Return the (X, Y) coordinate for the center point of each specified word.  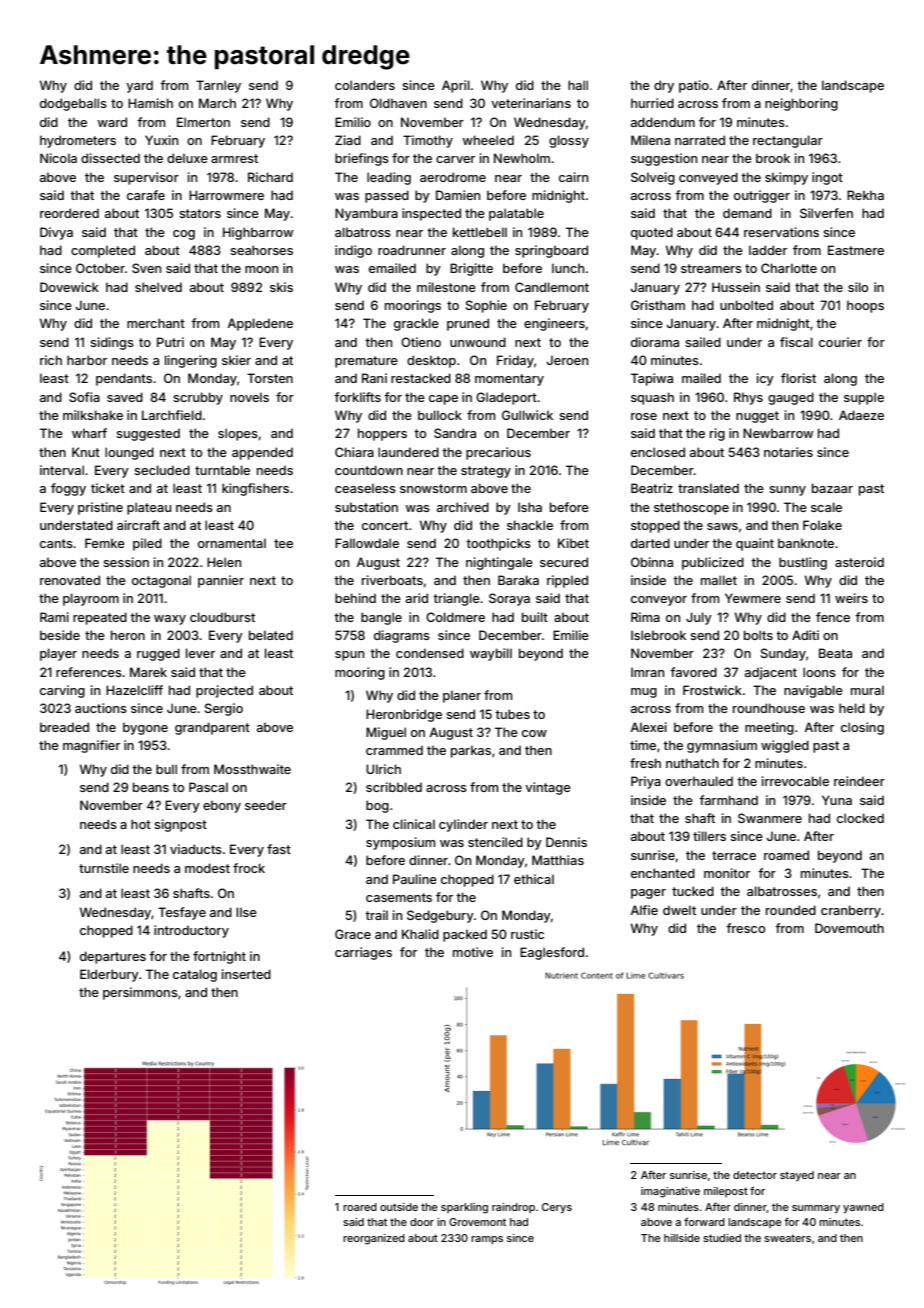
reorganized (374, 1239)
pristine (100, 508)
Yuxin (161, 140)
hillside (682, 1238)
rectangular (788, 141)
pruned (468, 324)
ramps (487, 1240)
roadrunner (412, 250)
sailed (703, 342)
